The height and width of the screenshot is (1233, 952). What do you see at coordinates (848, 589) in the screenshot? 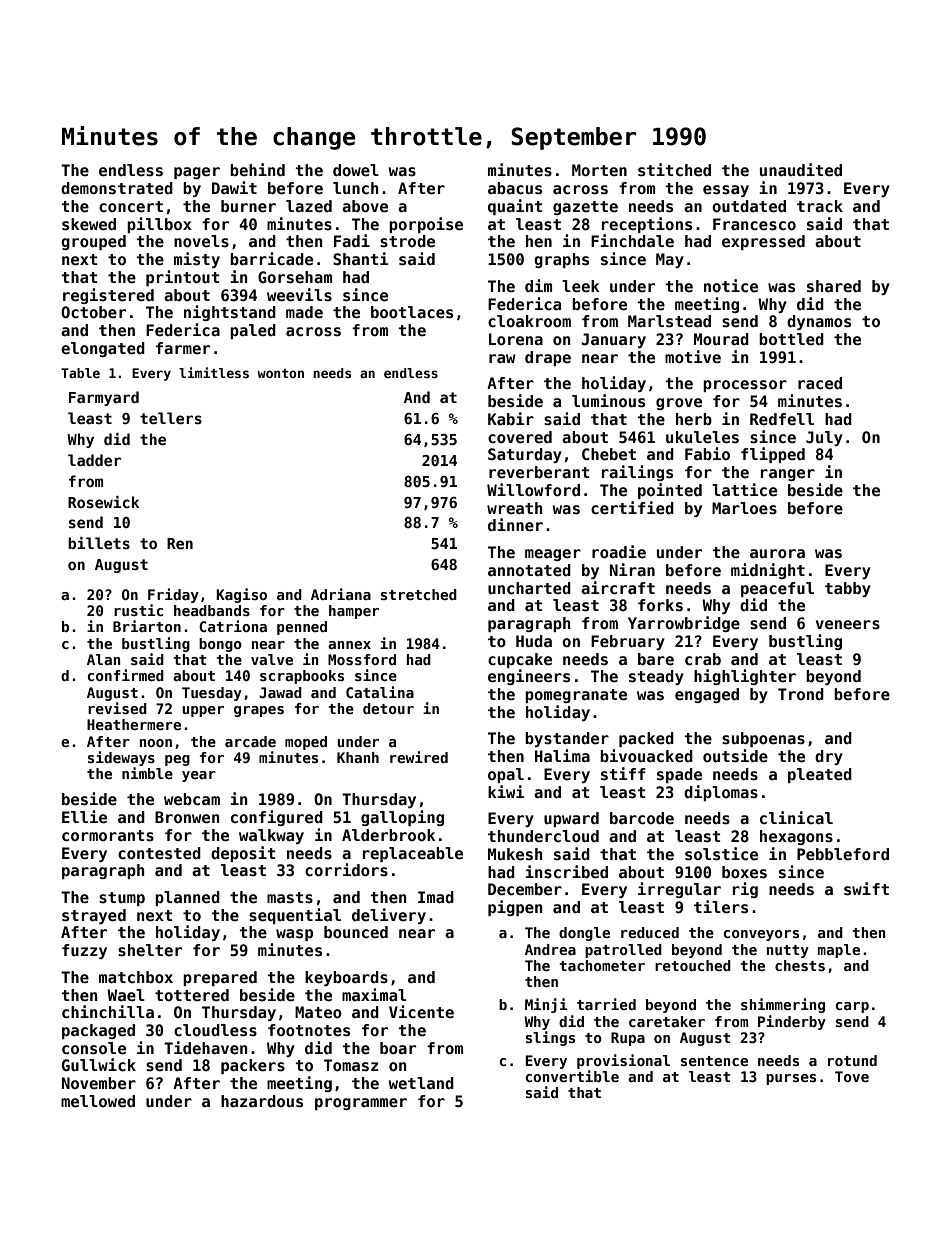
I see `tabby` at bounding box center [848, 589].
